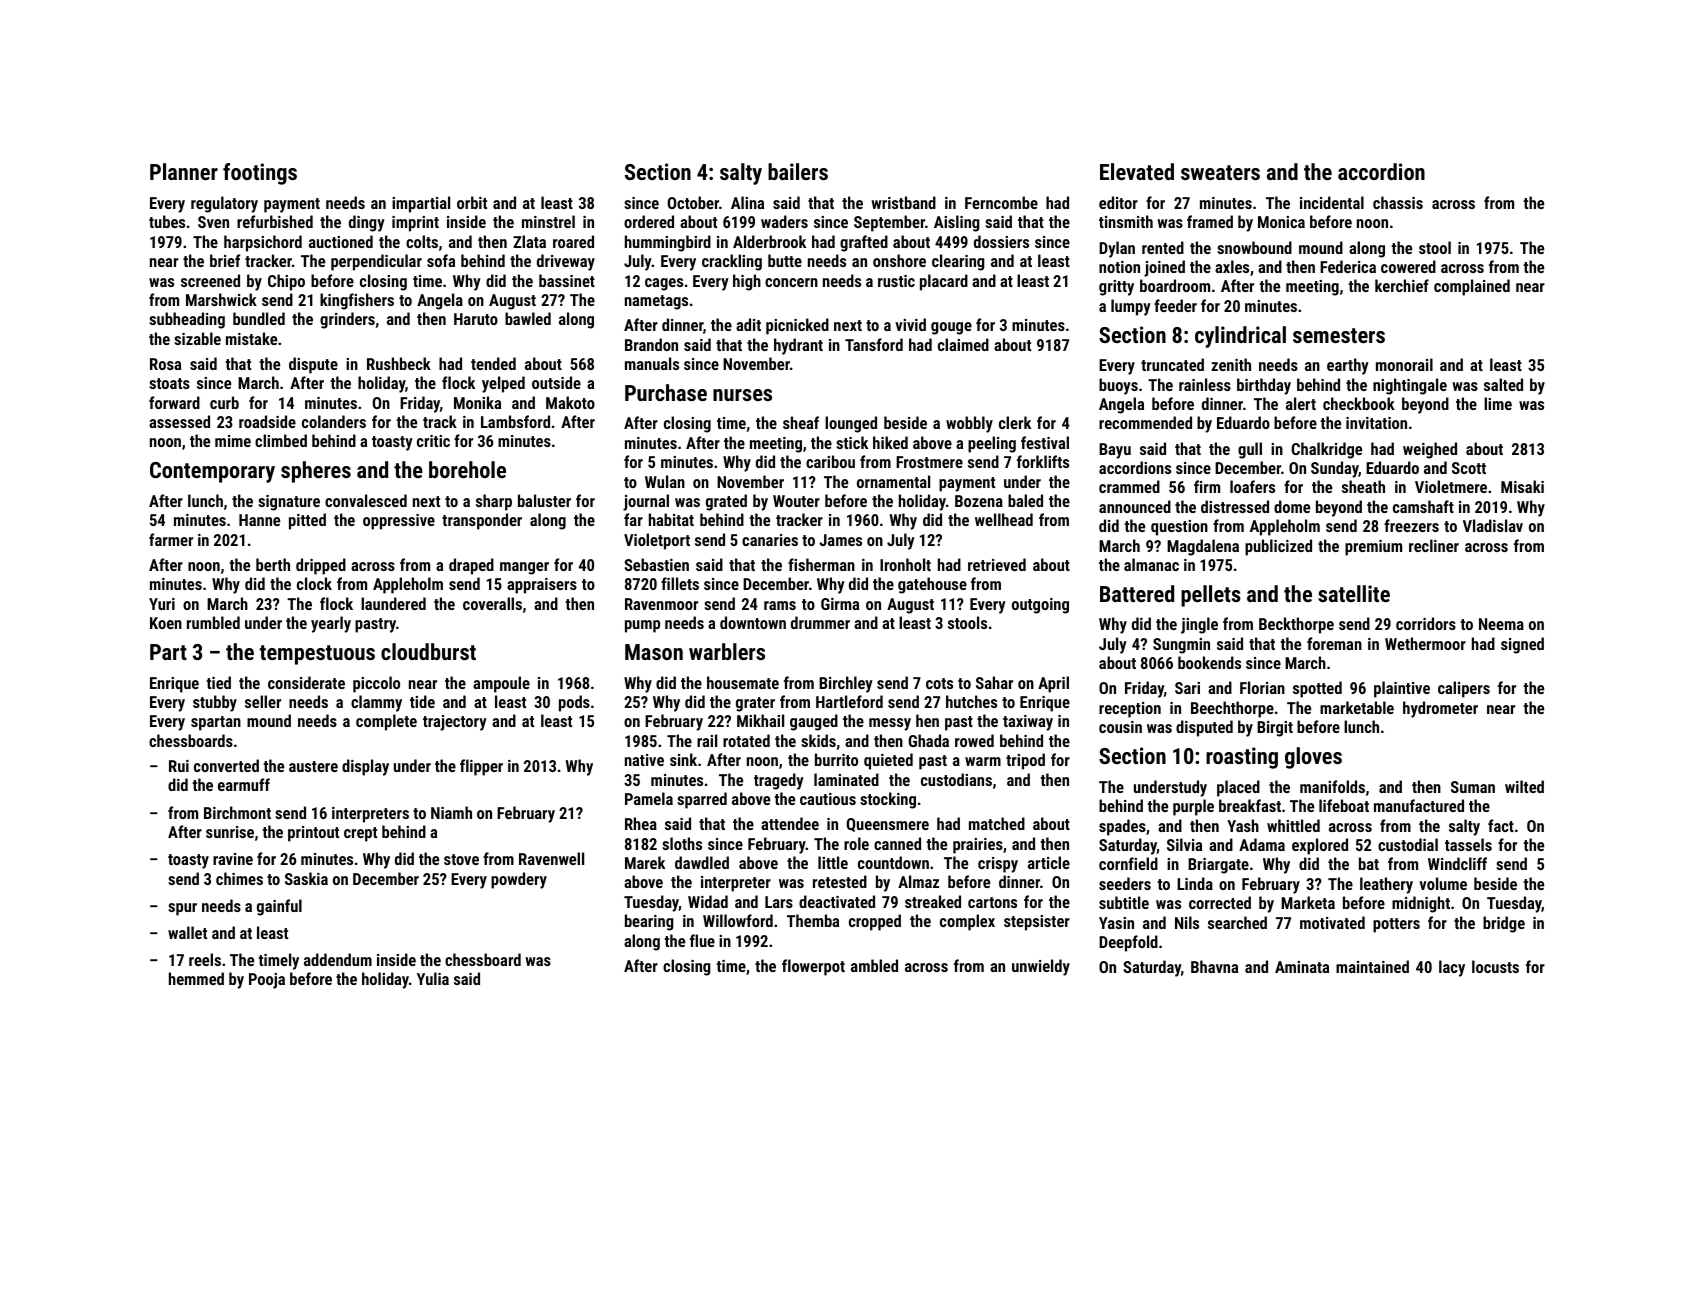 The image size is (1694, 1309). What do you see at coordinates (785, 260) in the screenshot?
I see `butte` at bounding box center [785, 260].
